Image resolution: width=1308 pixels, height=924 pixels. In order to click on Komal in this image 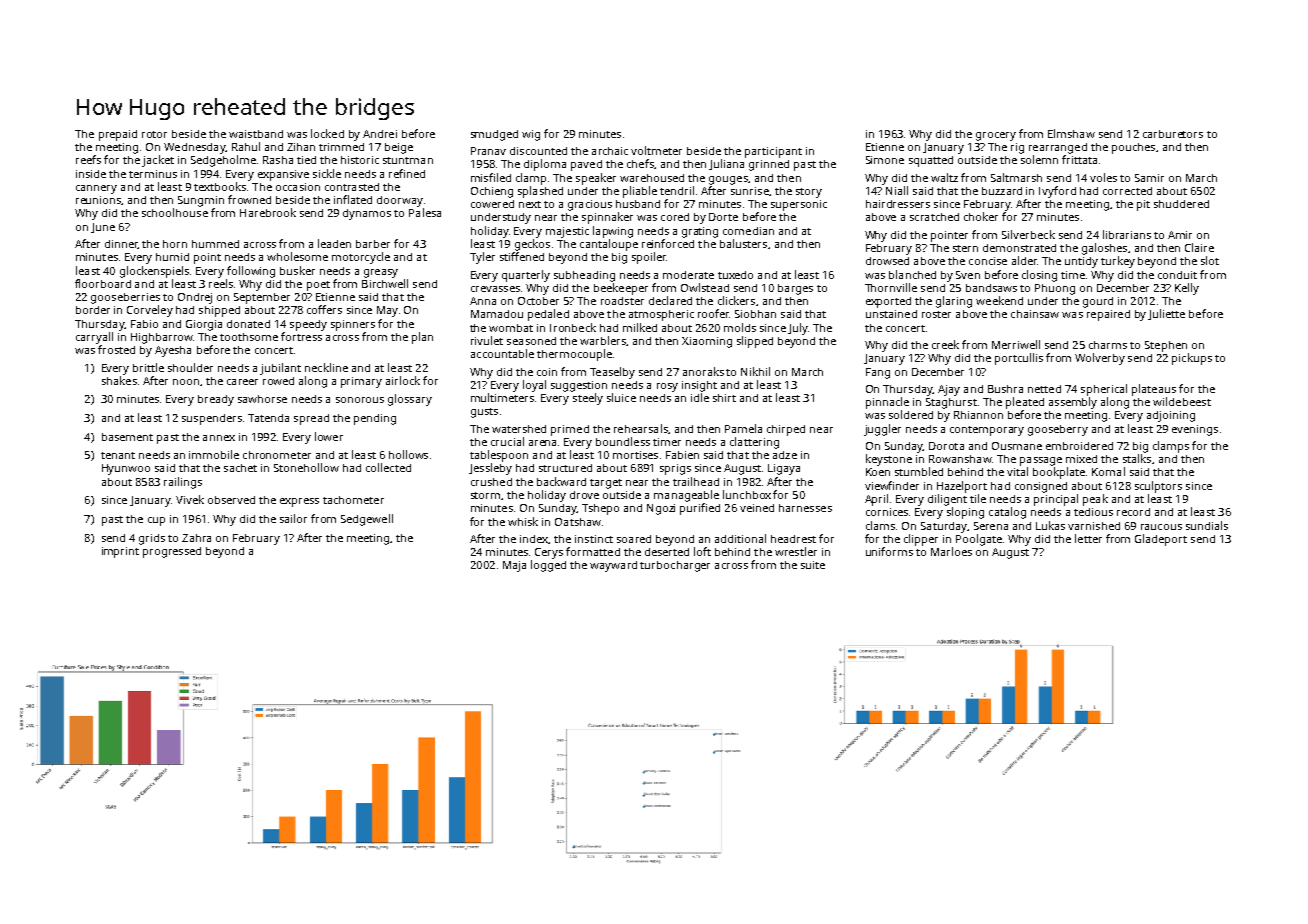, I will do `click(1108, 471)`.
